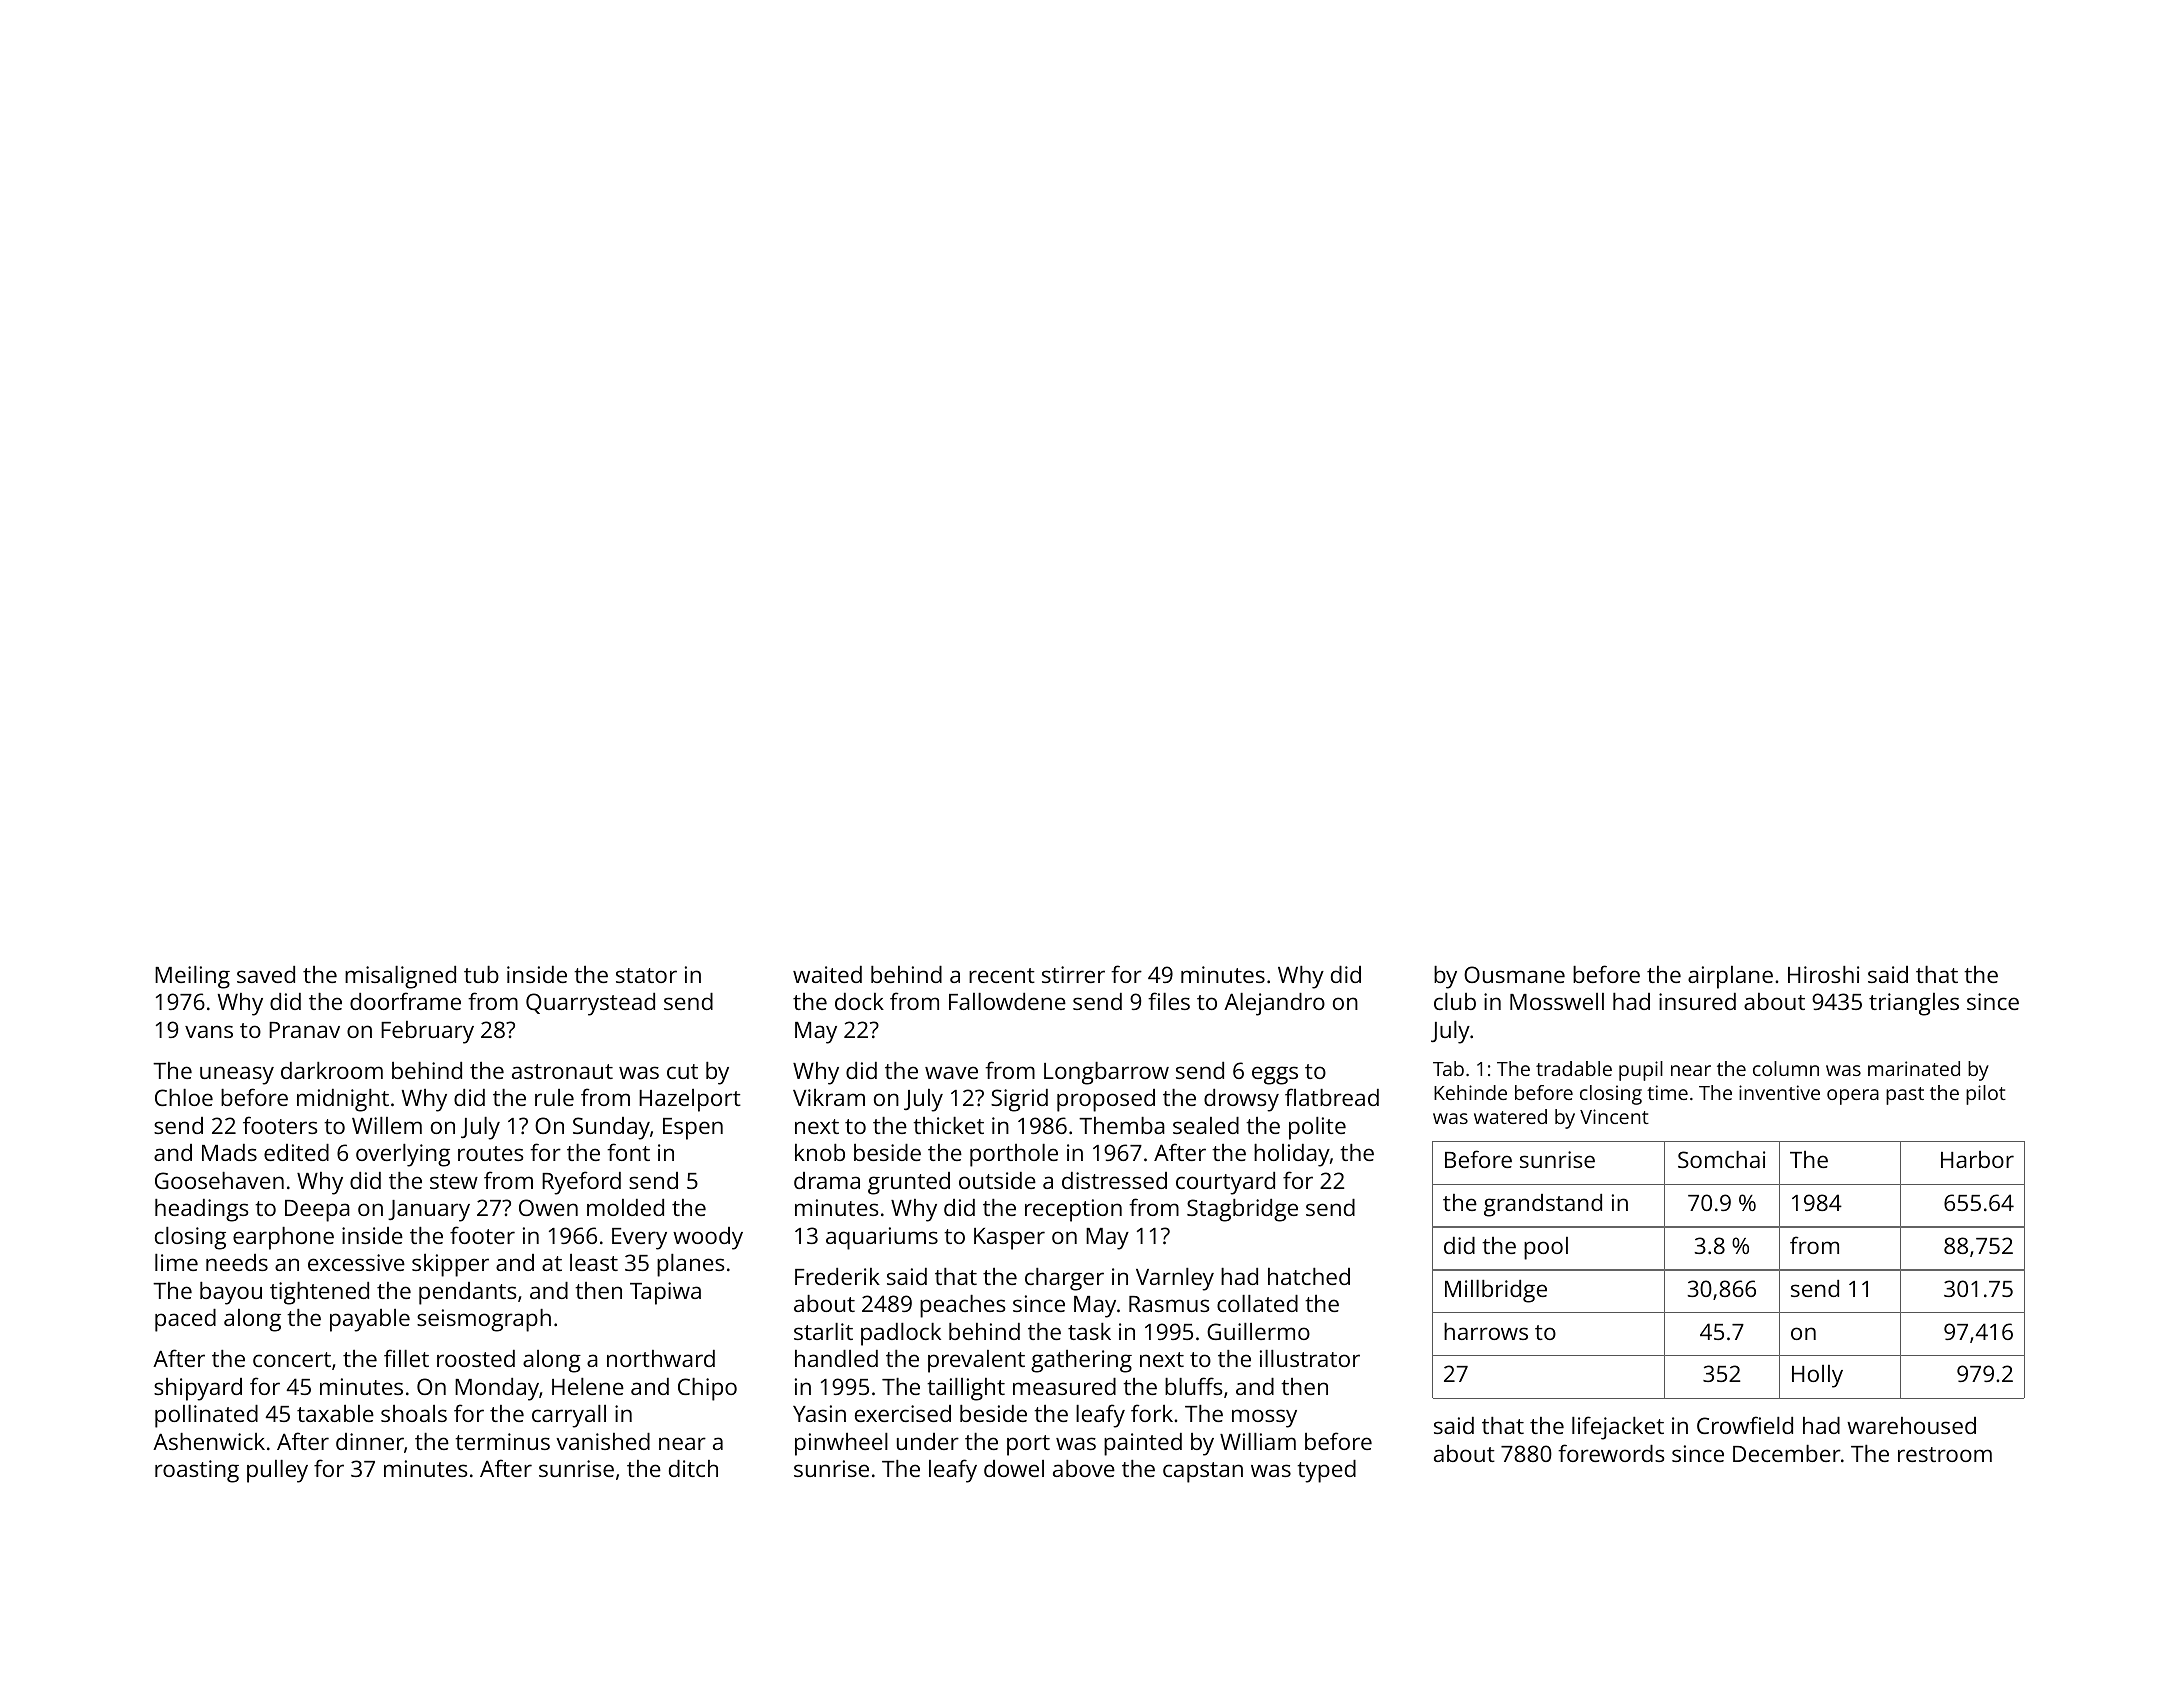  I want to click on stirrer, so click(1073, 974).
